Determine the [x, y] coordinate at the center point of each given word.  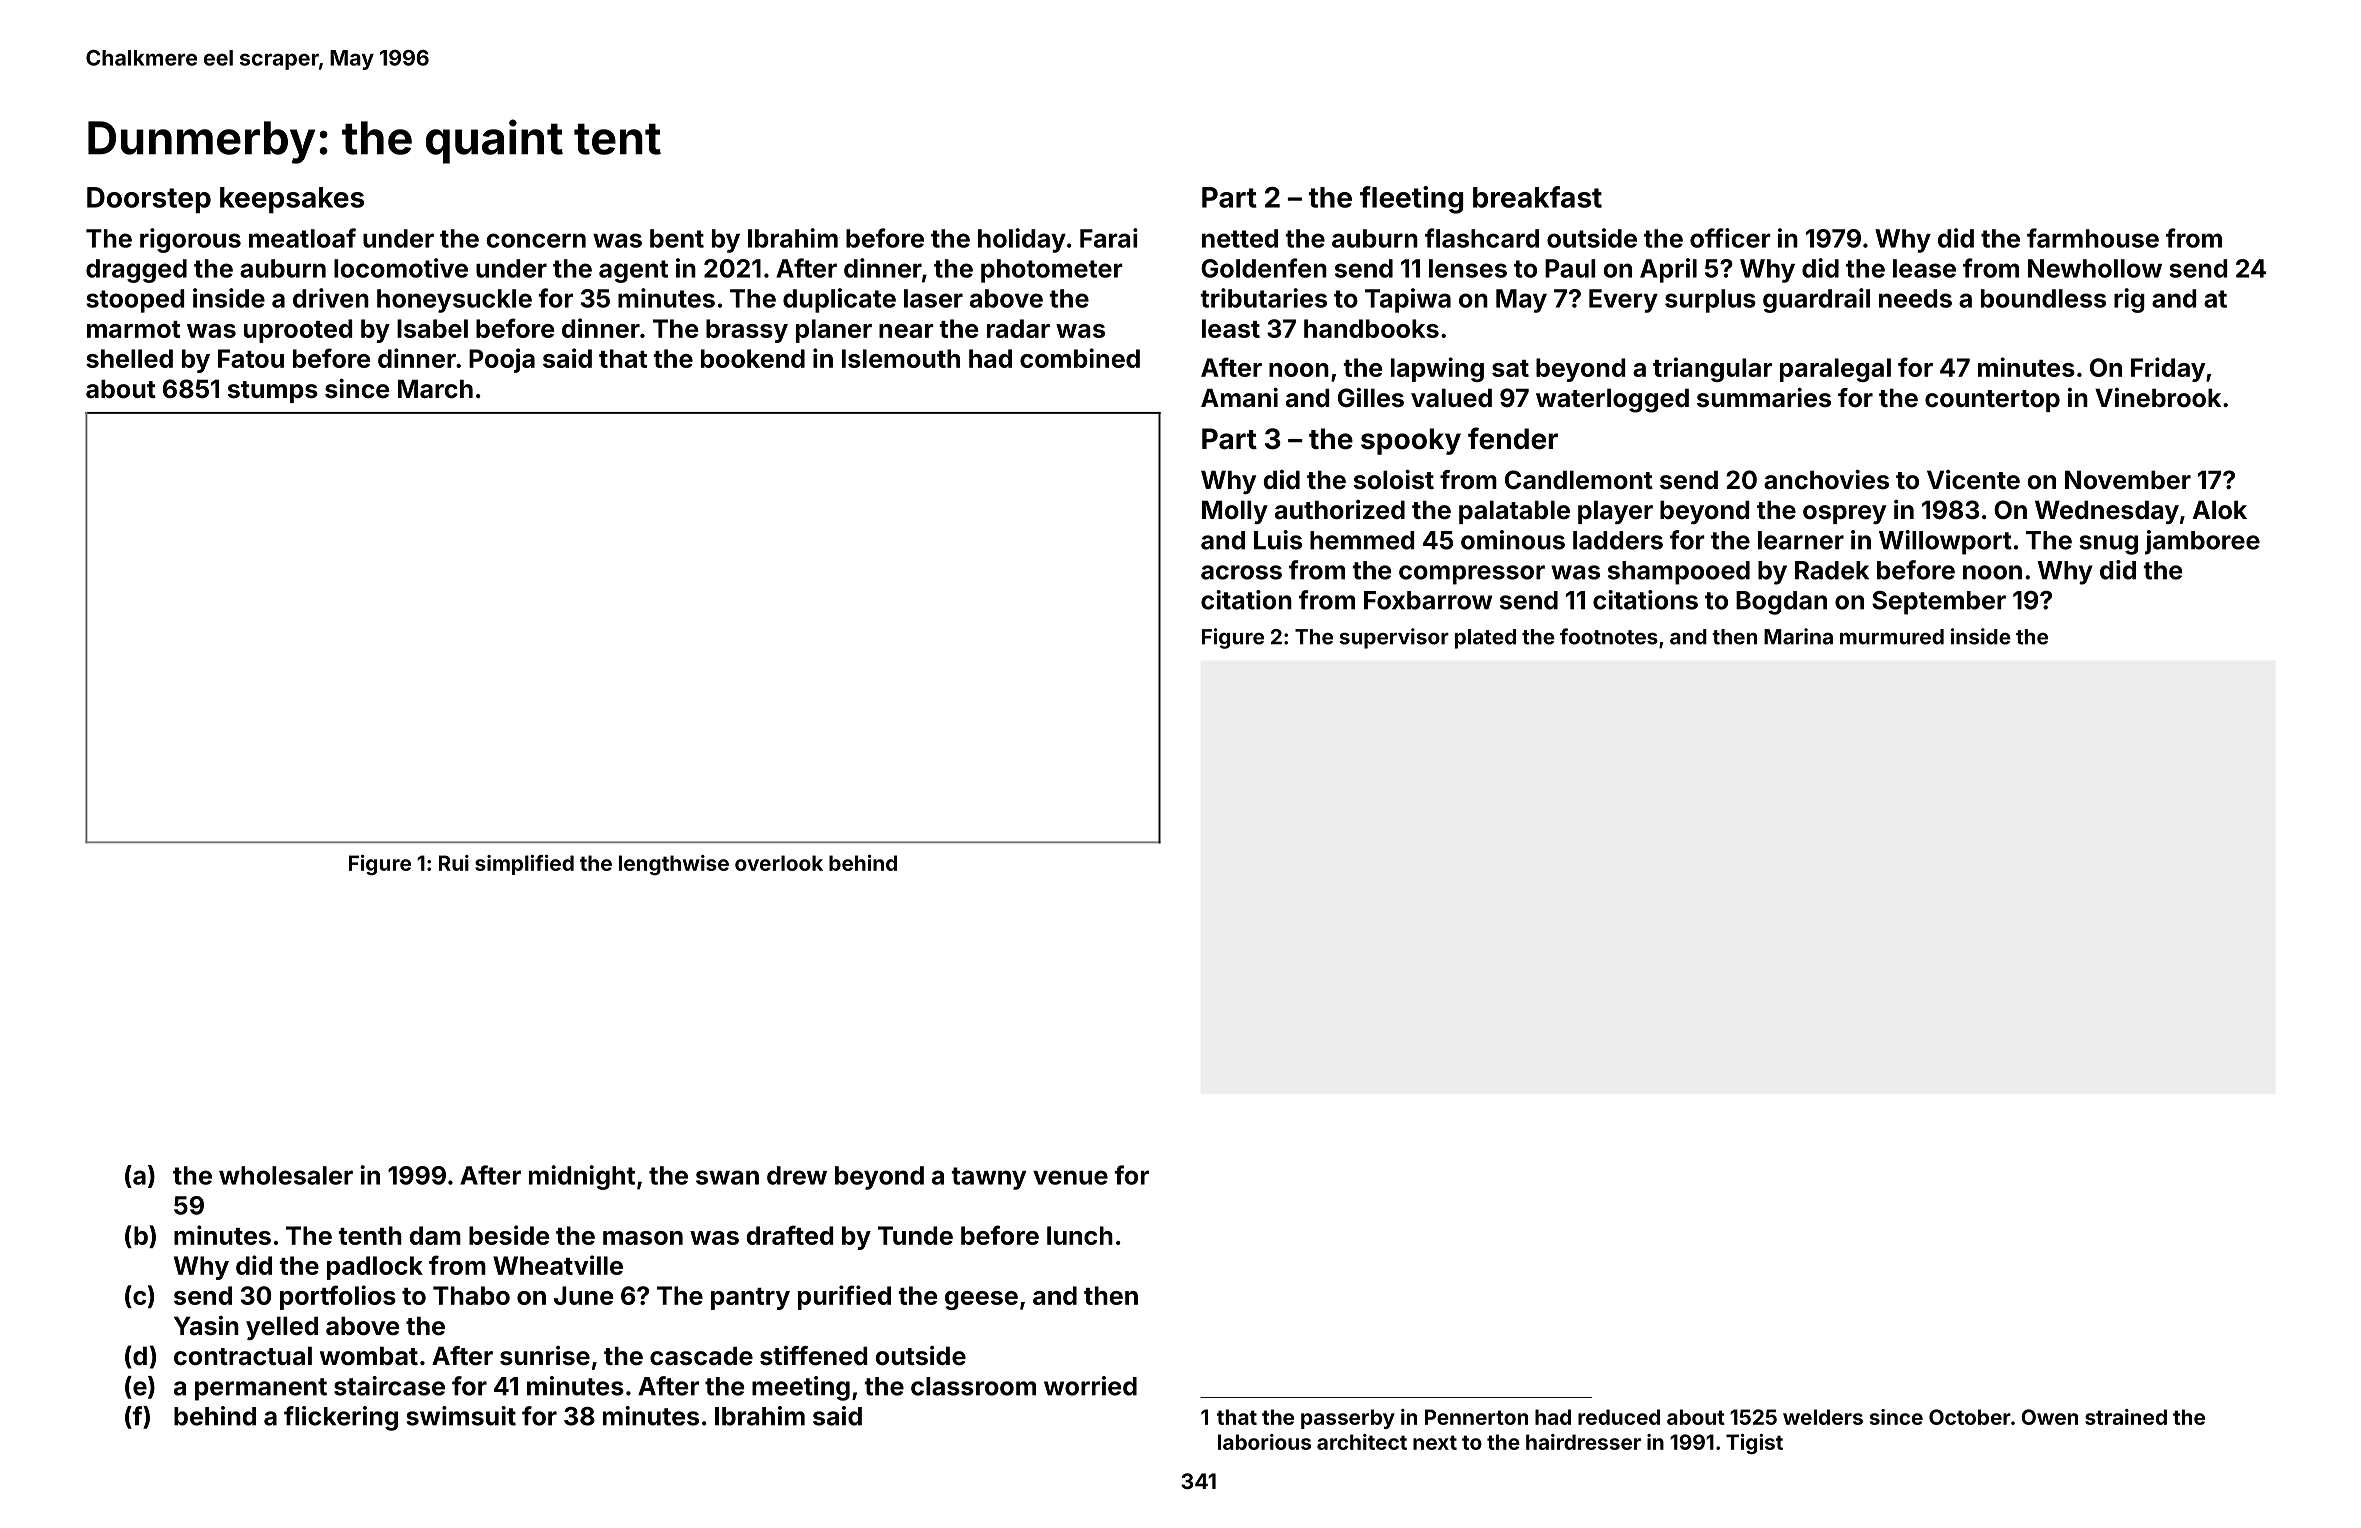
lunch [1080, 1235]
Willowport [1945, 542]
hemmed [1362, 540]
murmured [1892, 637]
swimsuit [461, 1416]
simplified [524, 865]
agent [633, 271]
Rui [454, 863]
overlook [779, 863]
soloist [1394, 480]
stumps [273, 392]
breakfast [1537, 197]
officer [1730, 238]
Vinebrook [2158, 398]
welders [1823, 1417]
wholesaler [286, 1175]
